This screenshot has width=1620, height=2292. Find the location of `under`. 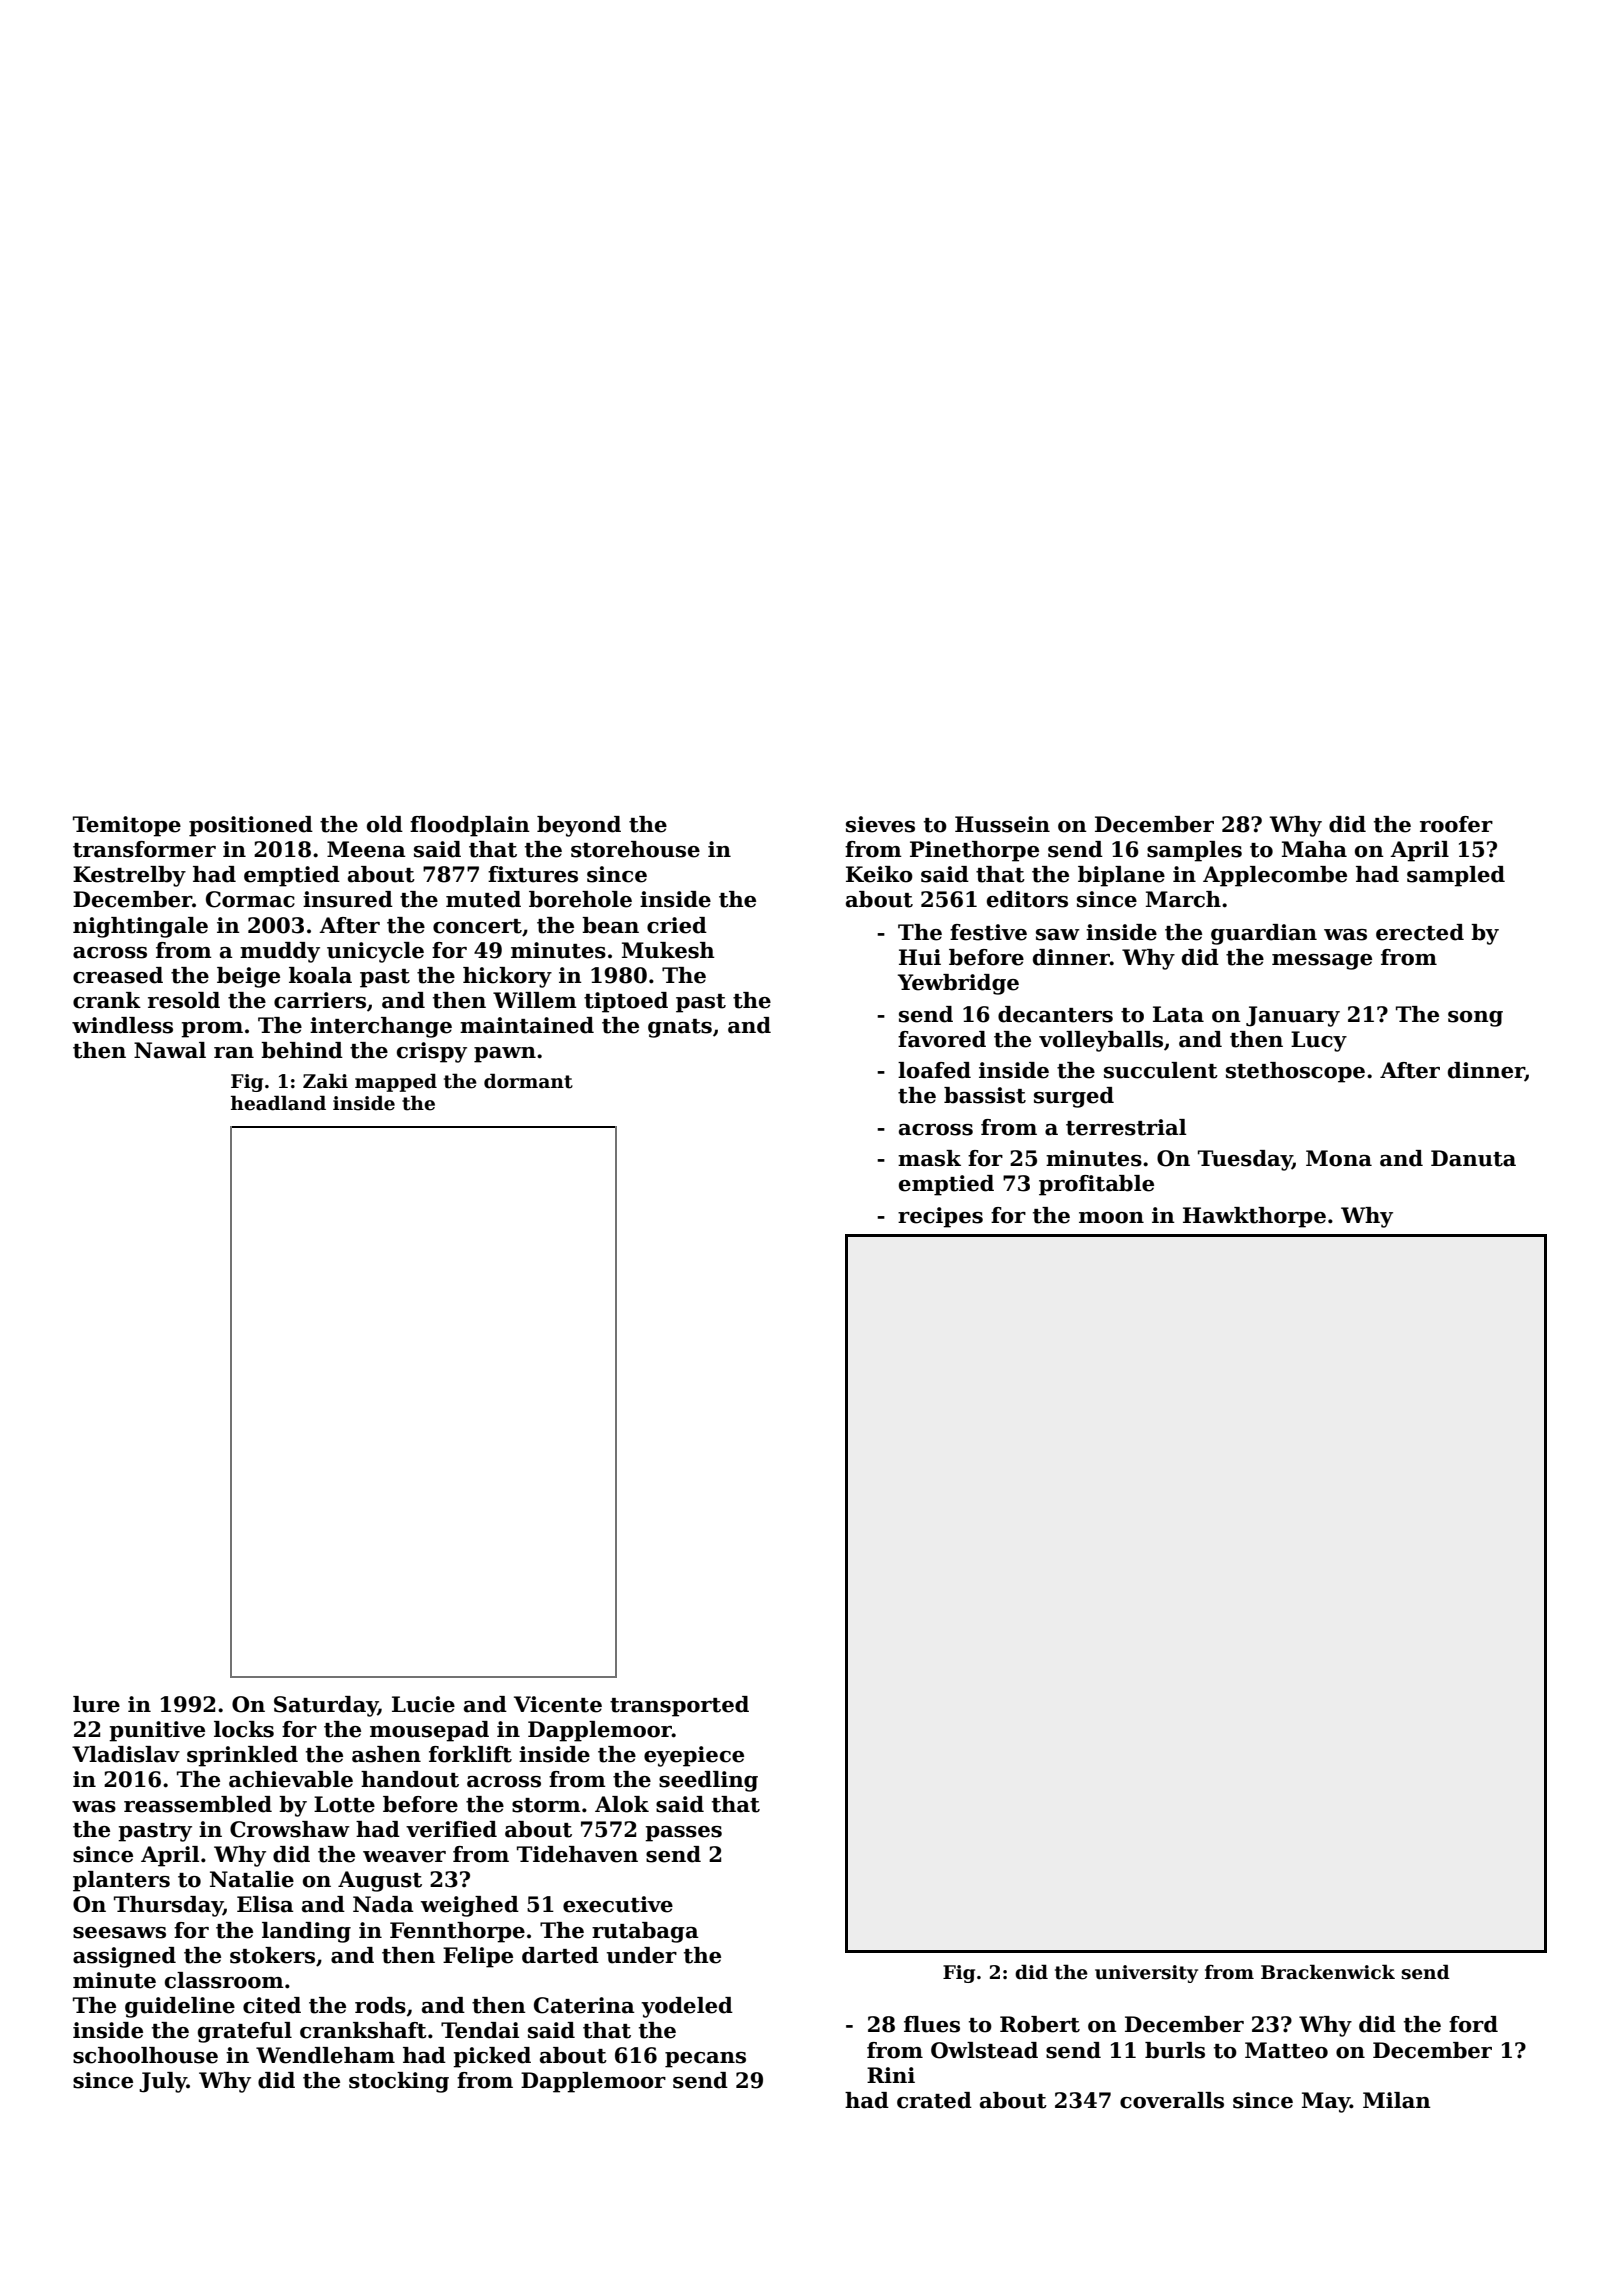

under is located at coordinates (642, 1955).
